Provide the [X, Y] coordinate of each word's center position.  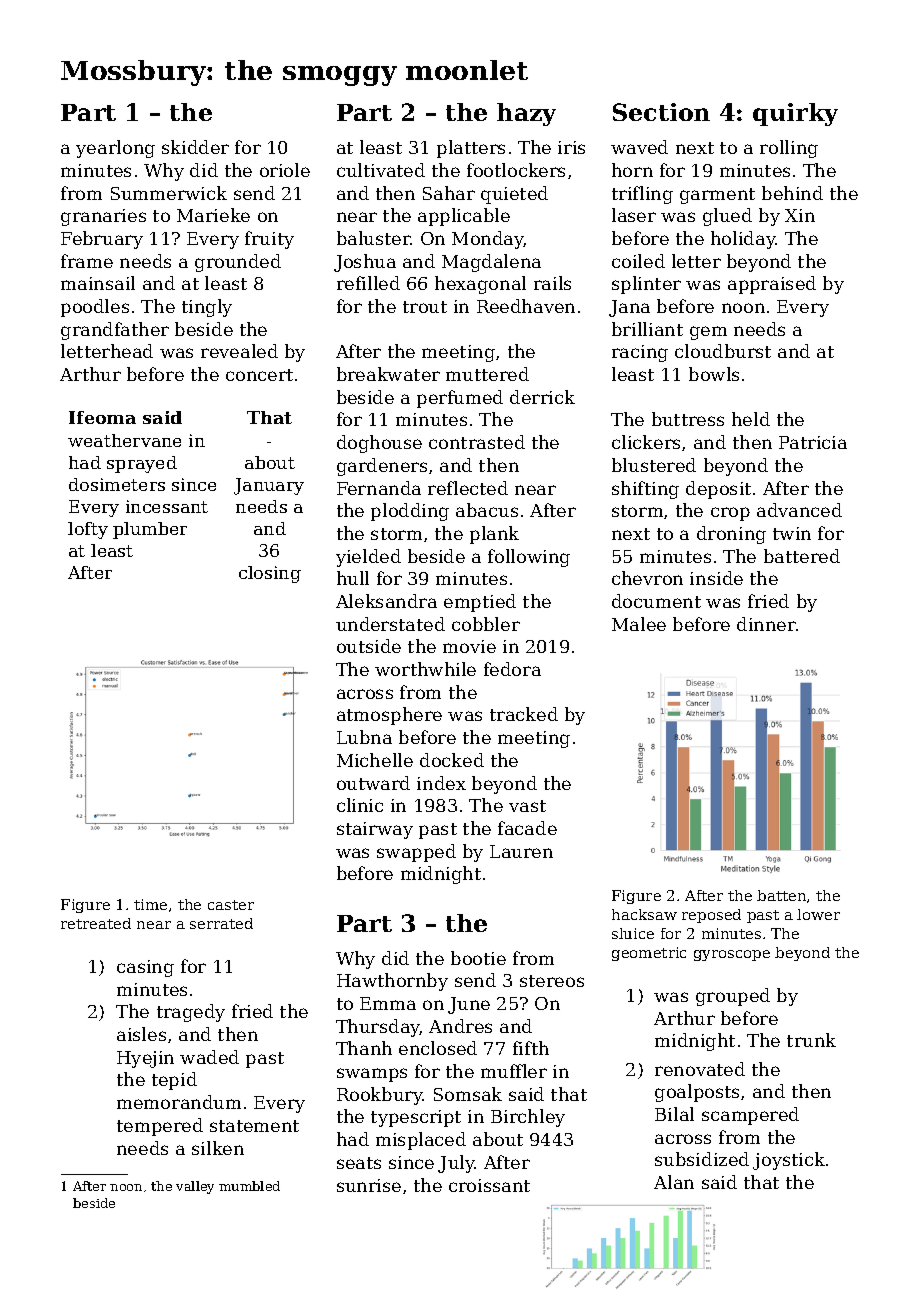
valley [195, 1187]
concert [259, 375]
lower [818, 914]
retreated [96, 923]
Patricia [813, 442]
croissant [489, 1185]
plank [494, 535]
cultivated [381, 170]
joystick [789, 1161]
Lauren [521, 851]
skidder [195, 147]
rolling [789, 149]
